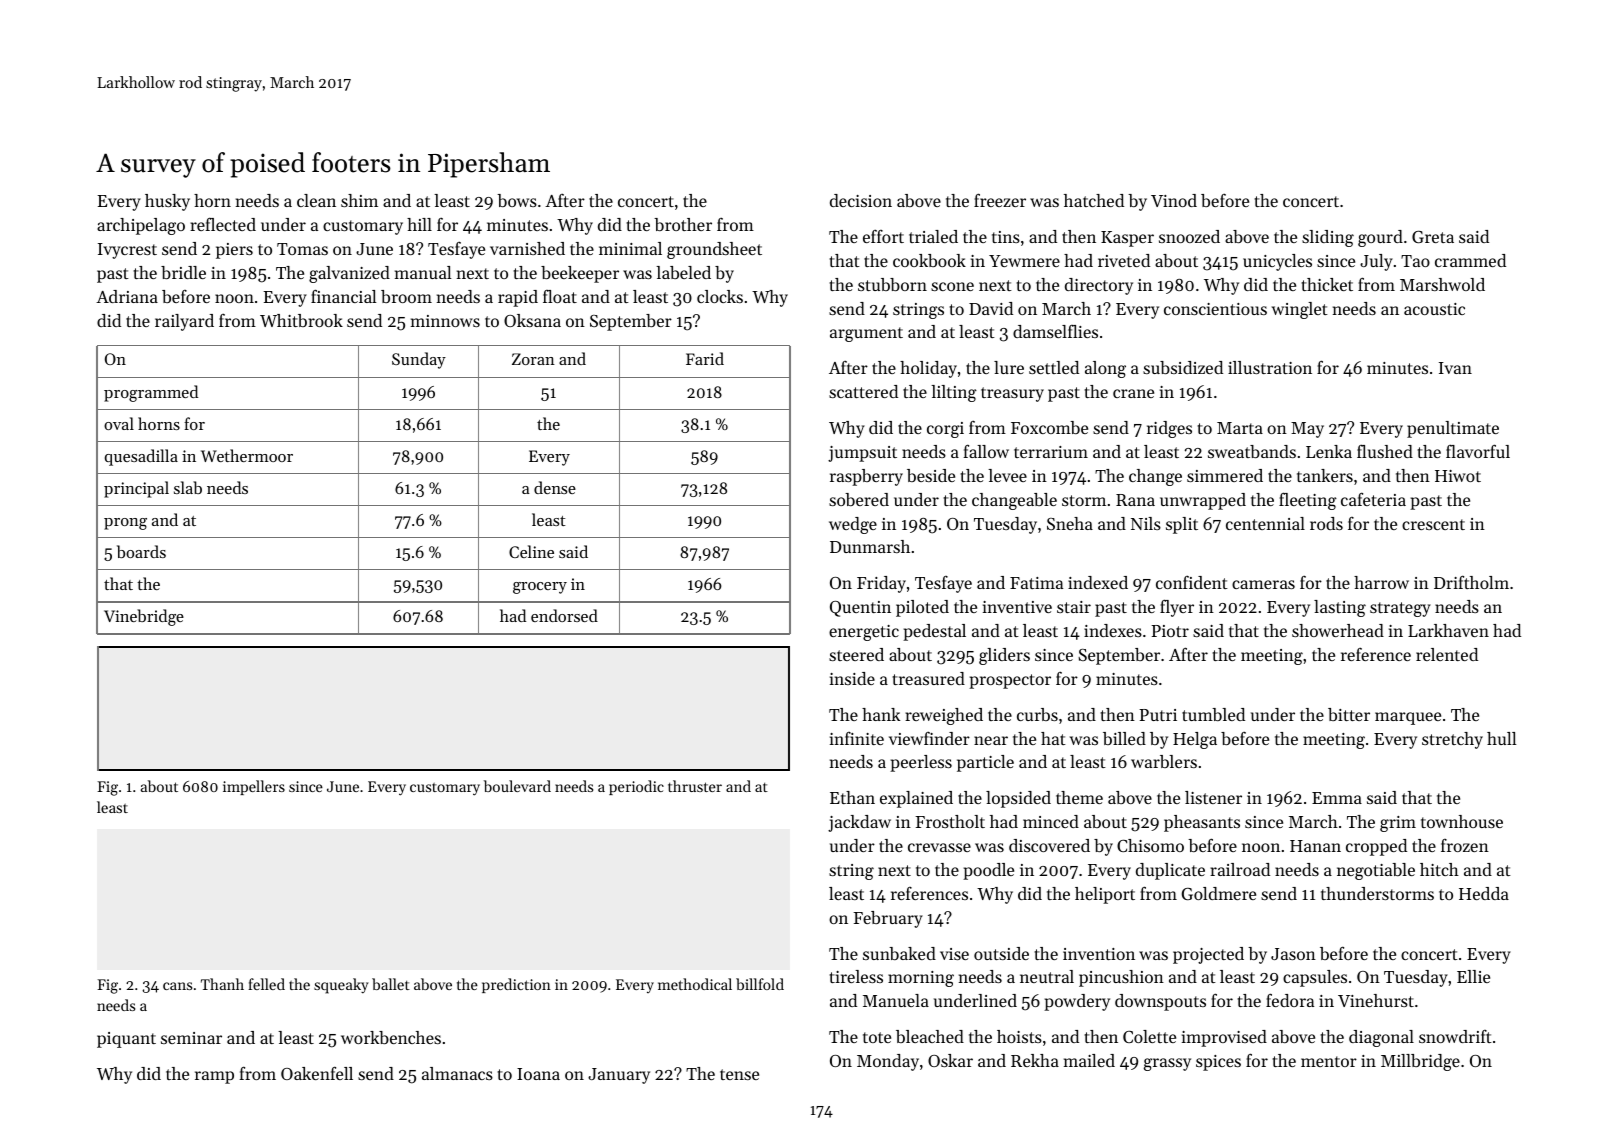 This image has height=1145, width=1619. I want to click on frozen, so click(1465, 845).
